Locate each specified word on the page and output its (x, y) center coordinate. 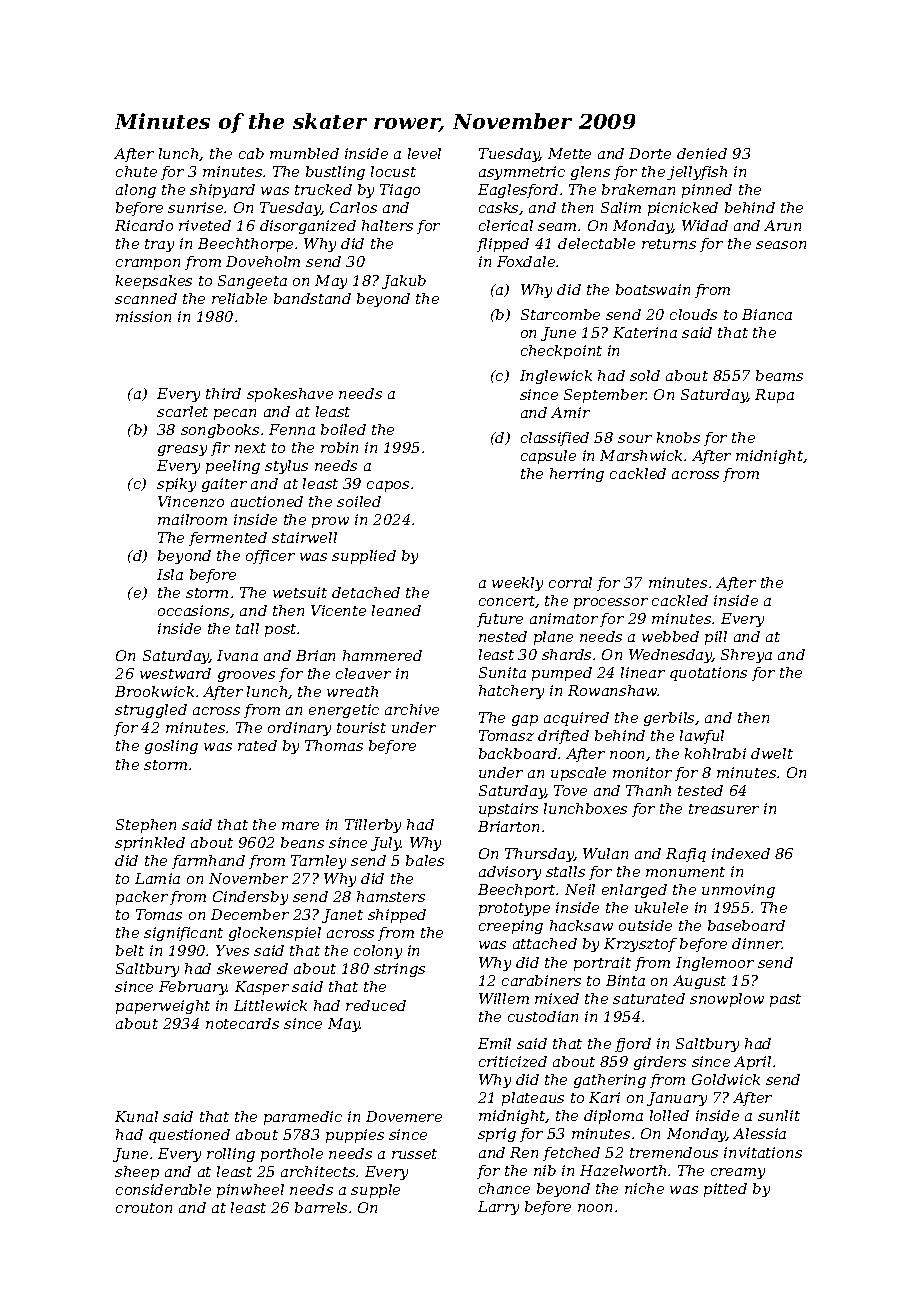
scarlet (182, 411)
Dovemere (404, 1116)
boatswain (653, 289)
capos (388, 486)
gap (525, 720)
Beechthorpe (245, 245)
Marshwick (641, 455)
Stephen (146, 826)
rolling (231, 1155)
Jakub (404, 282)
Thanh (648, 790)
